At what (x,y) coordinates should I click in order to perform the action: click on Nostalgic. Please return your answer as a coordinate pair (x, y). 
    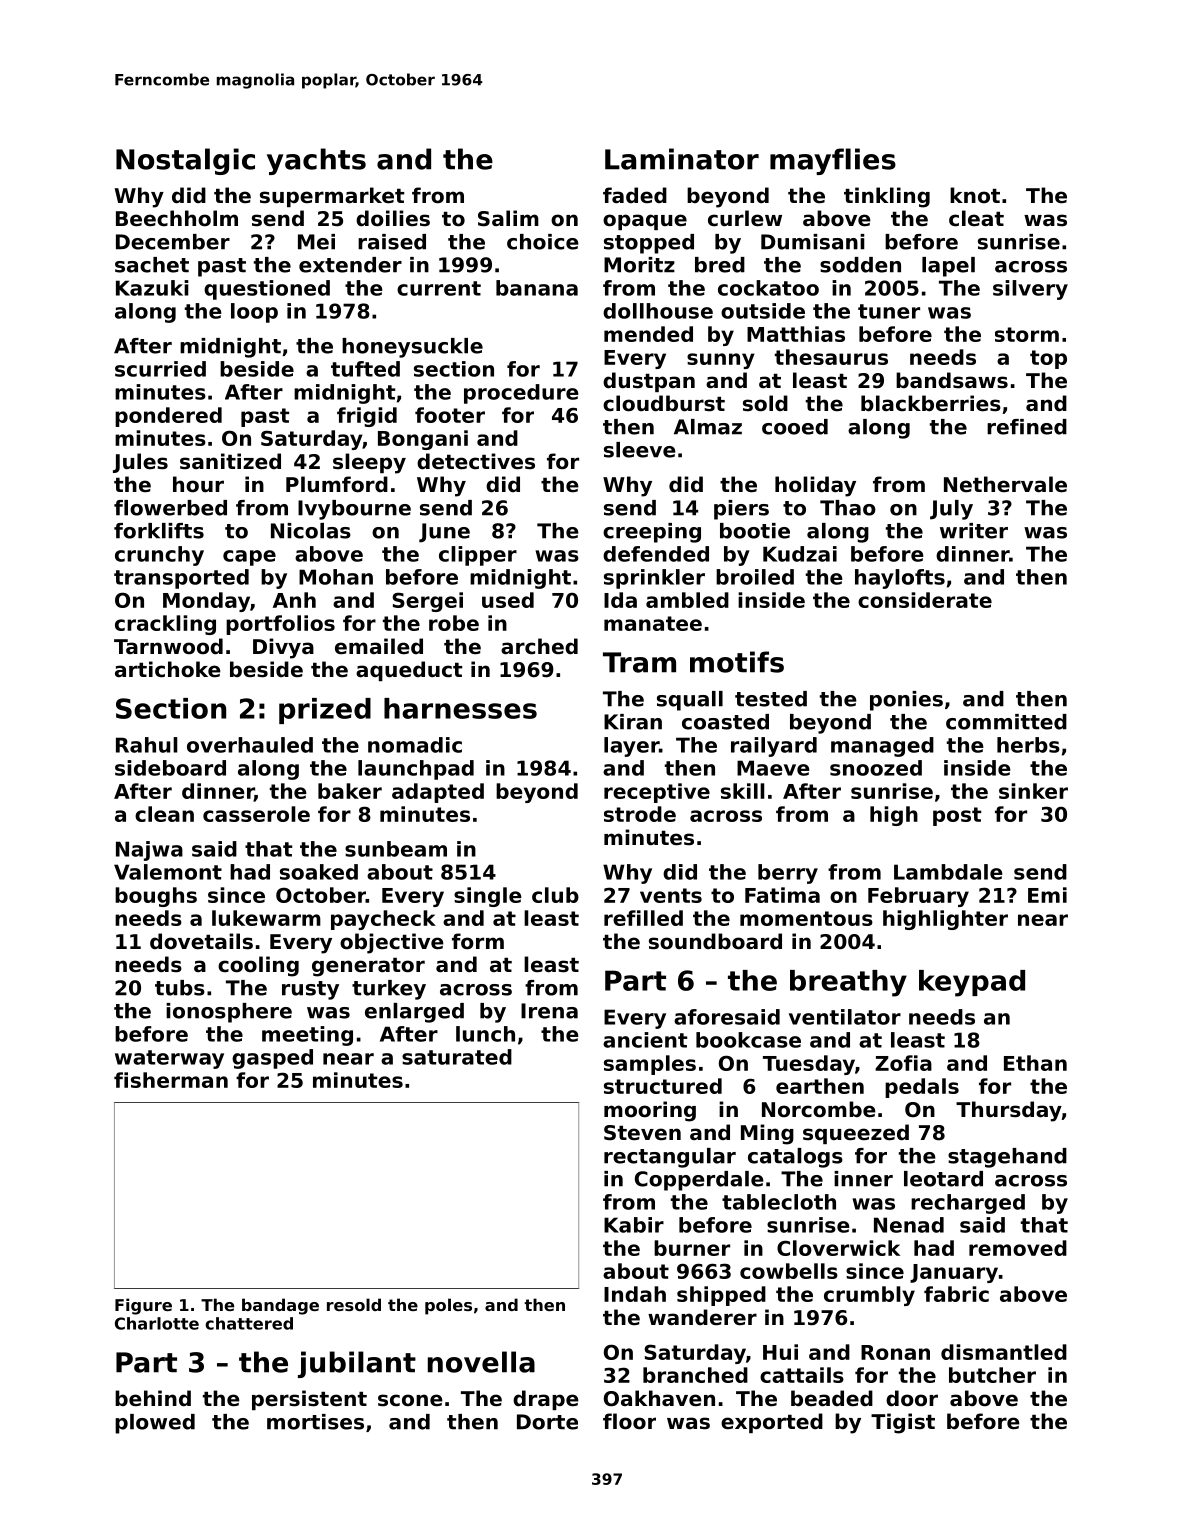
    Looking at the image, I should click on (185, 161).
